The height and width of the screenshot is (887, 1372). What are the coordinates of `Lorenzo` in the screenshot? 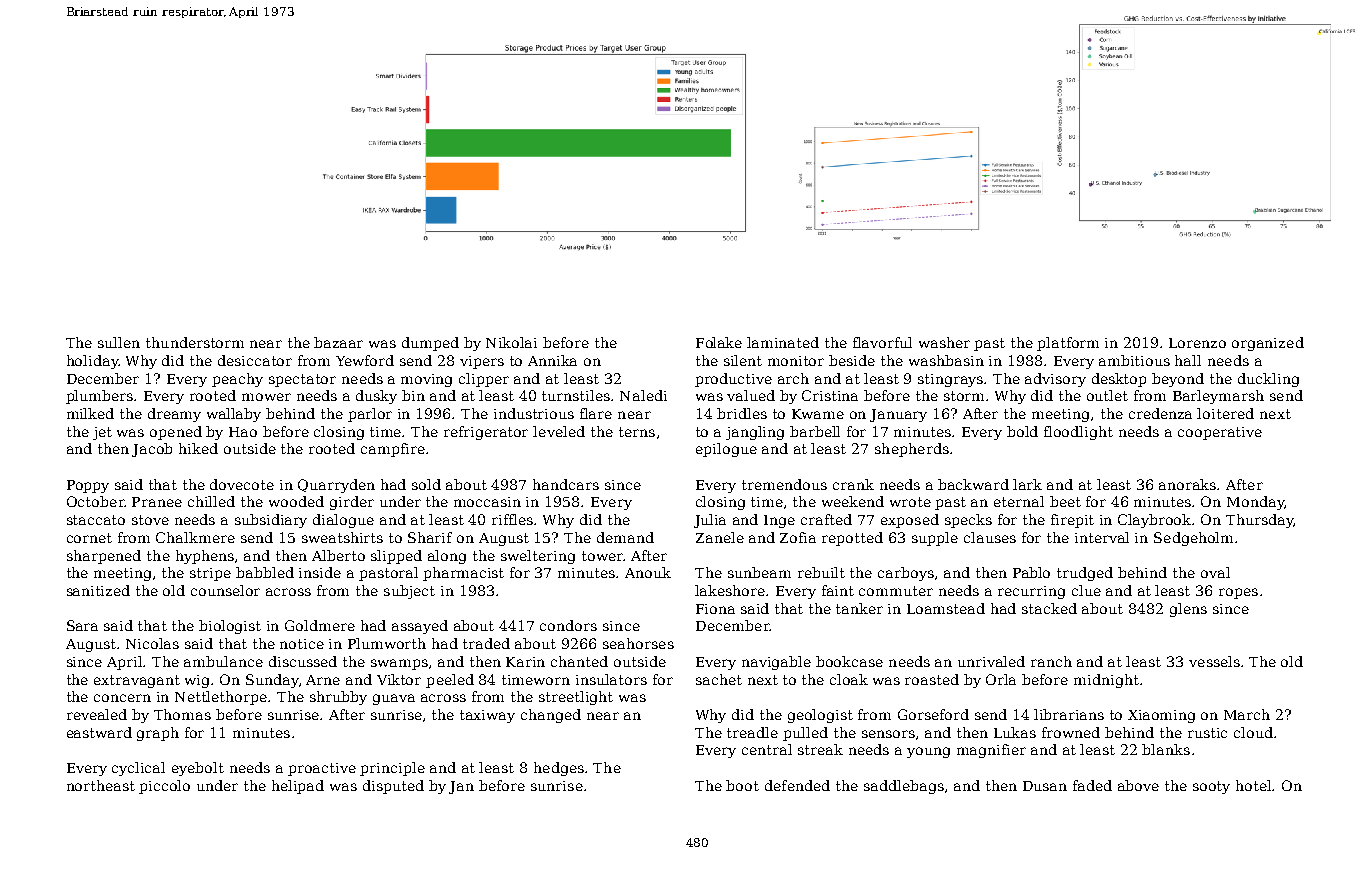 It's located at (1197, 343).
